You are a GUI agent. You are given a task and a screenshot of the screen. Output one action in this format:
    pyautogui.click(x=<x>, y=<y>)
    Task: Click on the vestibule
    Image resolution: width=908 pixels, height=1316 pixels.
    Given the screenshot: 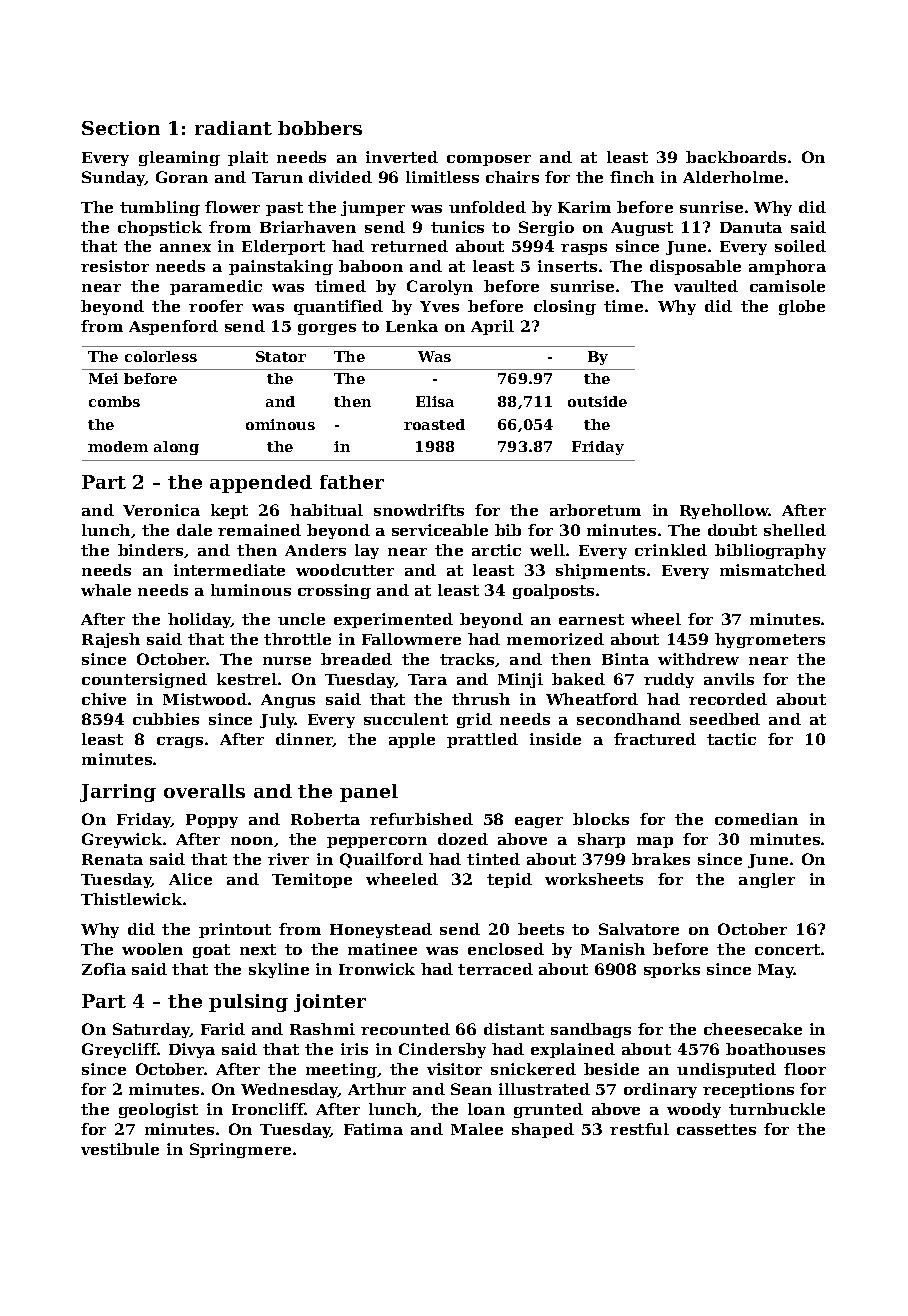 What is the action you would take?
    pyautogui.click(x=120, y=1149)
